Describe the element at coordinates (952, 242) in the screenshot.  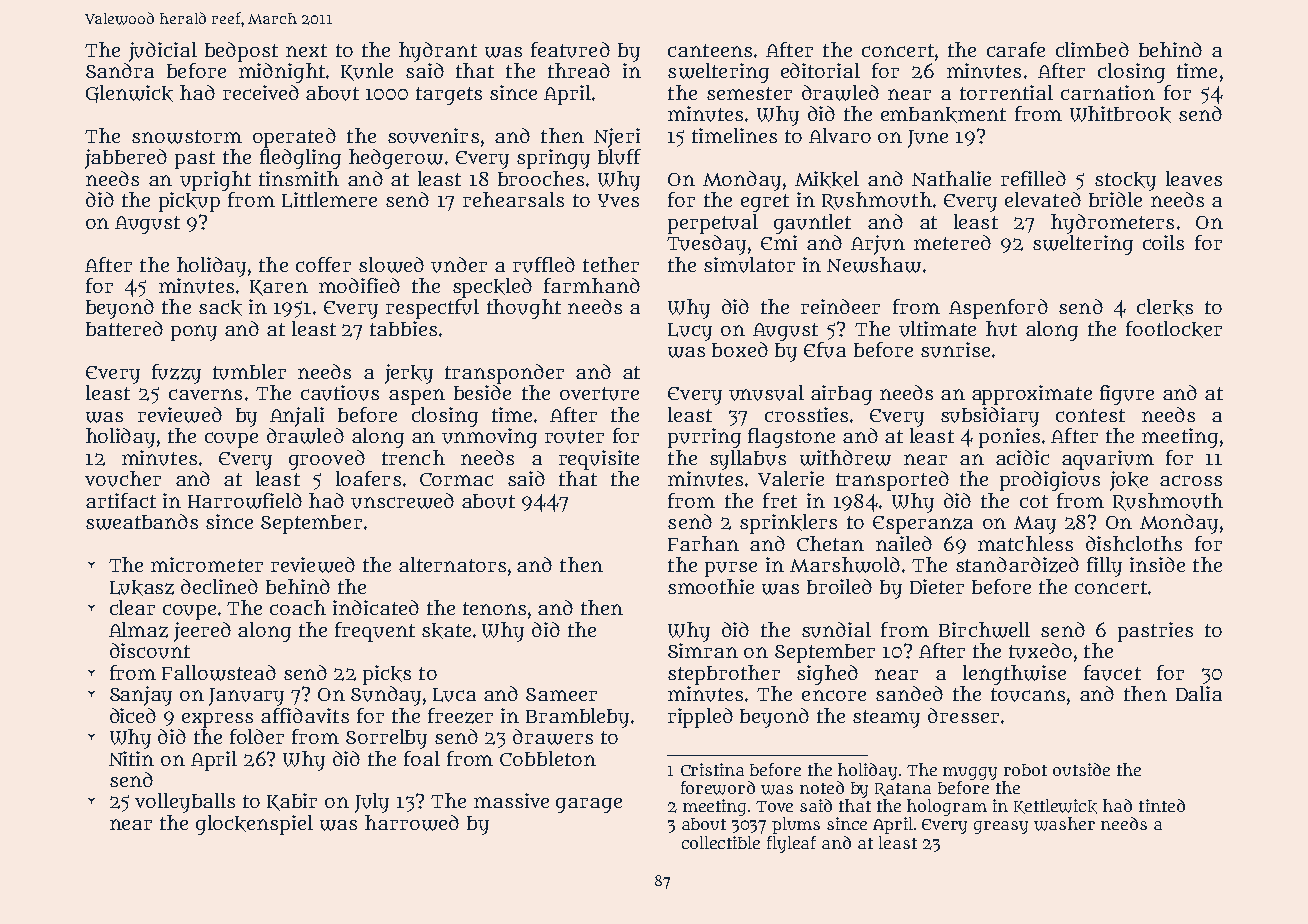
I see `metered` at that location.
